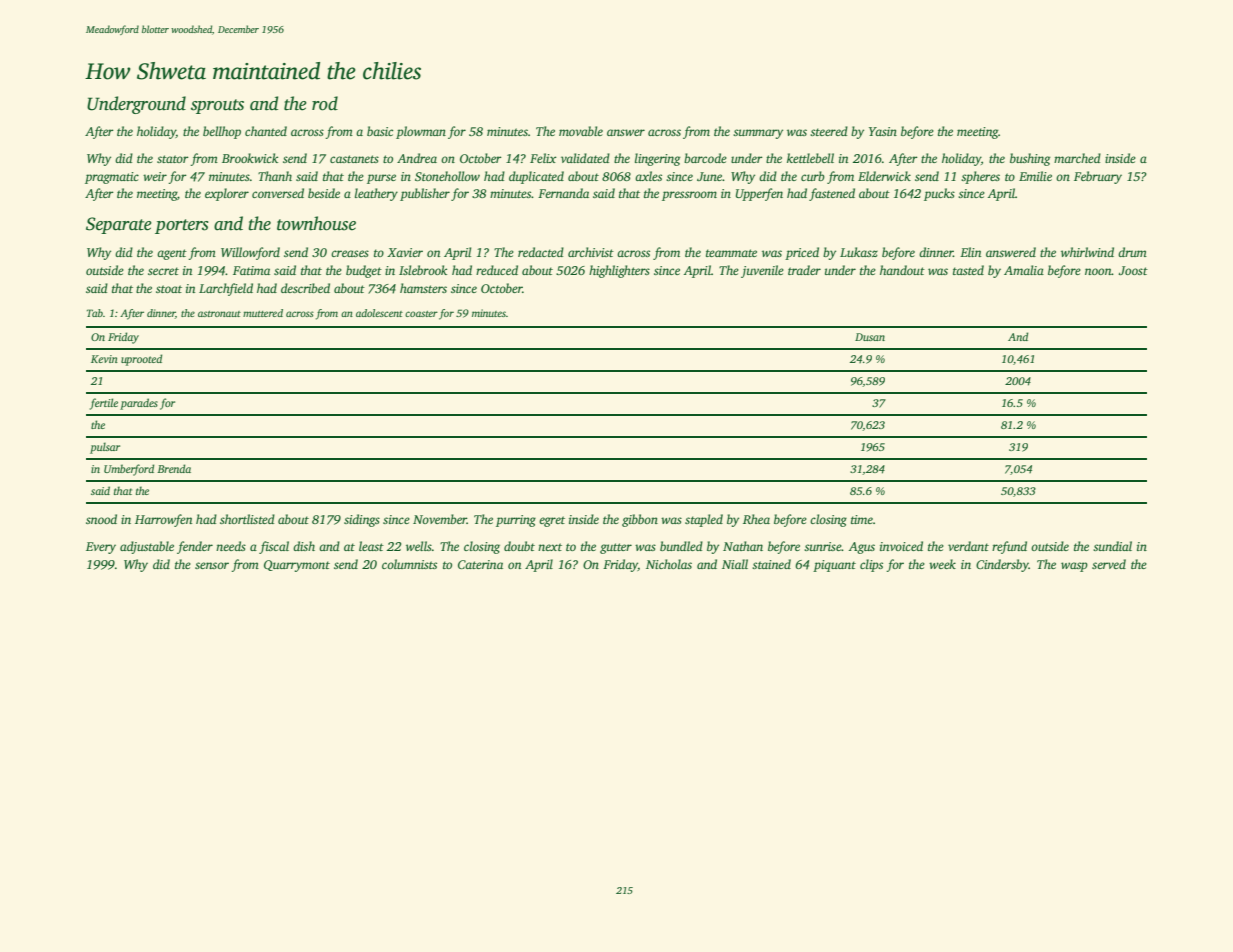 This image has width=1233, height=952. I want to click on Yasin, so click(883, 131).
